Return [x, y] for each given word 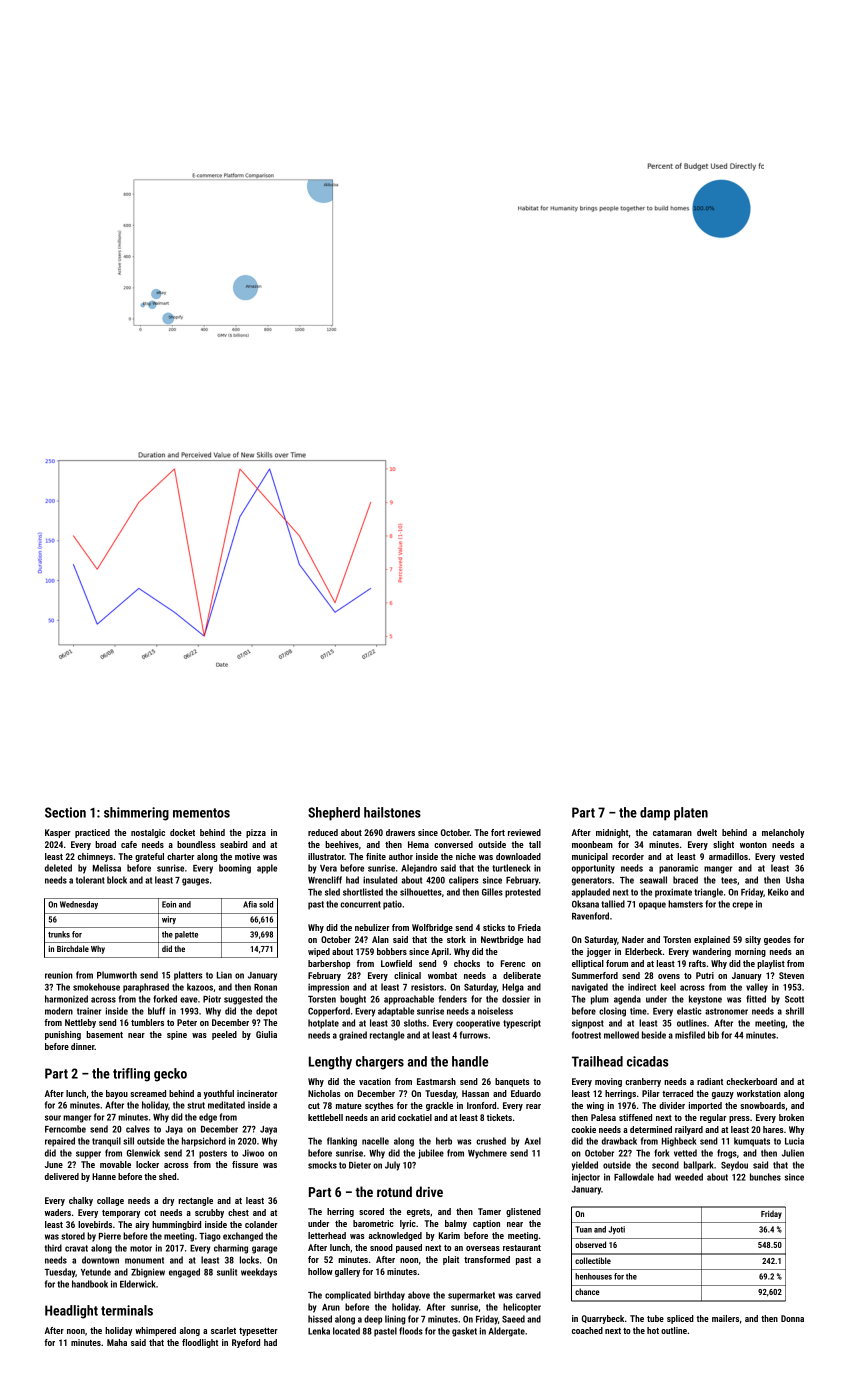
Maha [117, 1342]
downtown [100, 1260]
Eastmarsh [436, 1081]
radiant [710, 1081]
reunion [59, 975]
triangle [708, 893]
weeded [689, 1177]
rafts [697, 963]
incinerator [257, 1093]
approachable [409, 1000]
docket [182, 832]
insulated [380, 880]
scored [371, 1211]
